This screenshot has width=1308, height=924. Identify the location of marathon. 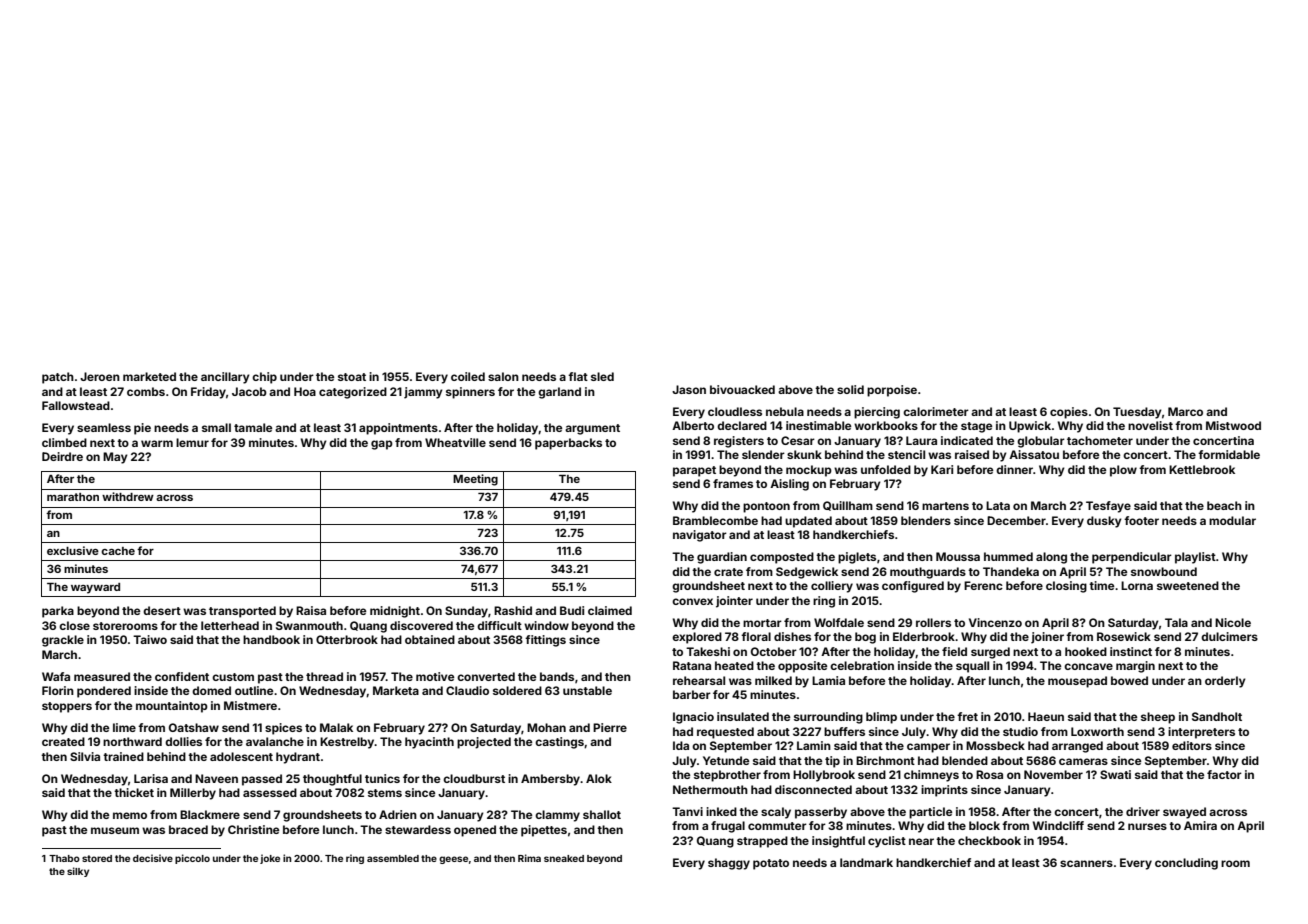
(73, 497).
